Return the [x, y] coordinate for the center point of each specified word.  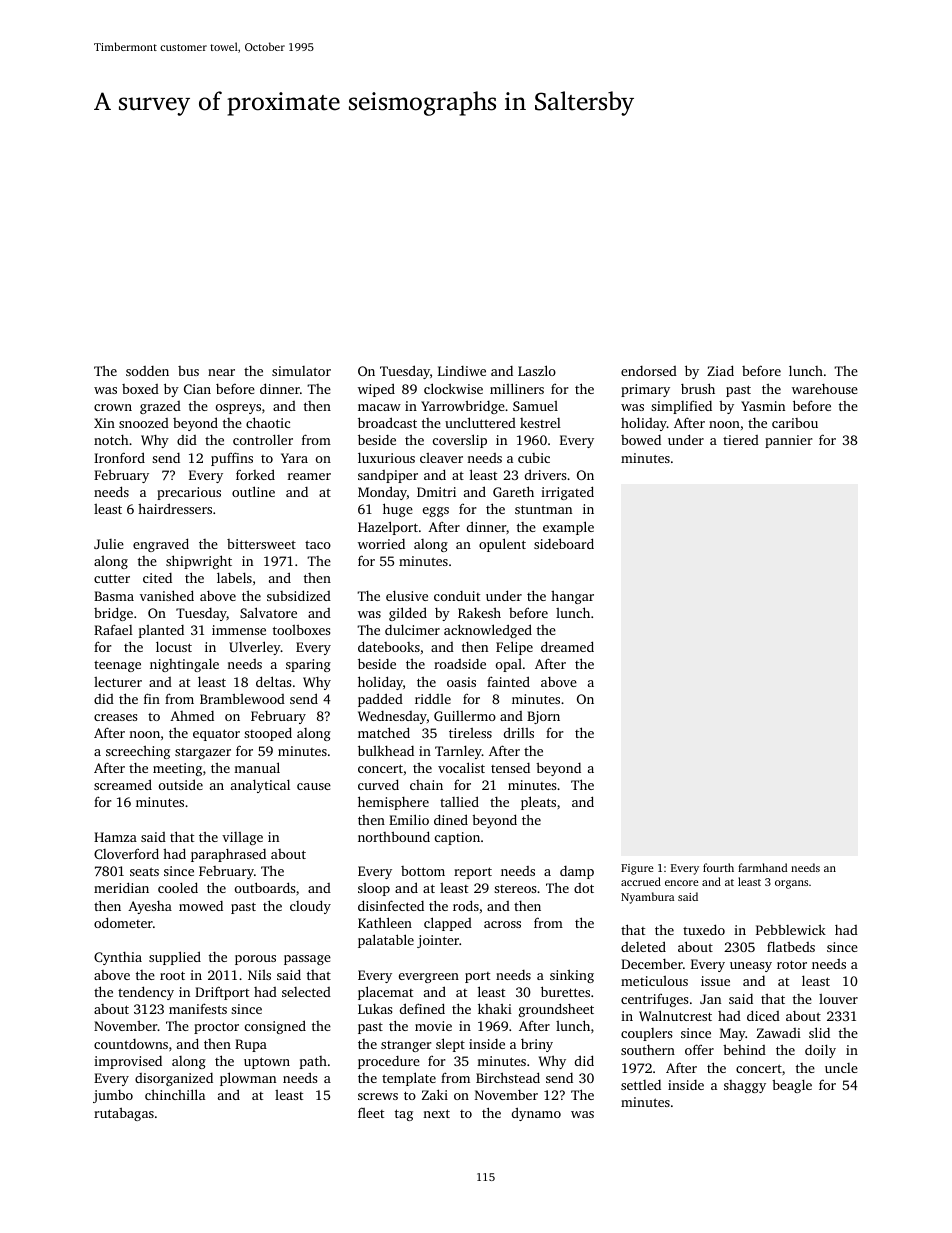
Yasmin [763, 406]
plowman [248, 1079]
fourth [718, 867]
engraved [161, 545]
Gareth [513, 491]
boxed [140, 389]
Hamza [115, 837]
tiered [741, 440]
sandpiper [388, 476]
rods [466, 905]
